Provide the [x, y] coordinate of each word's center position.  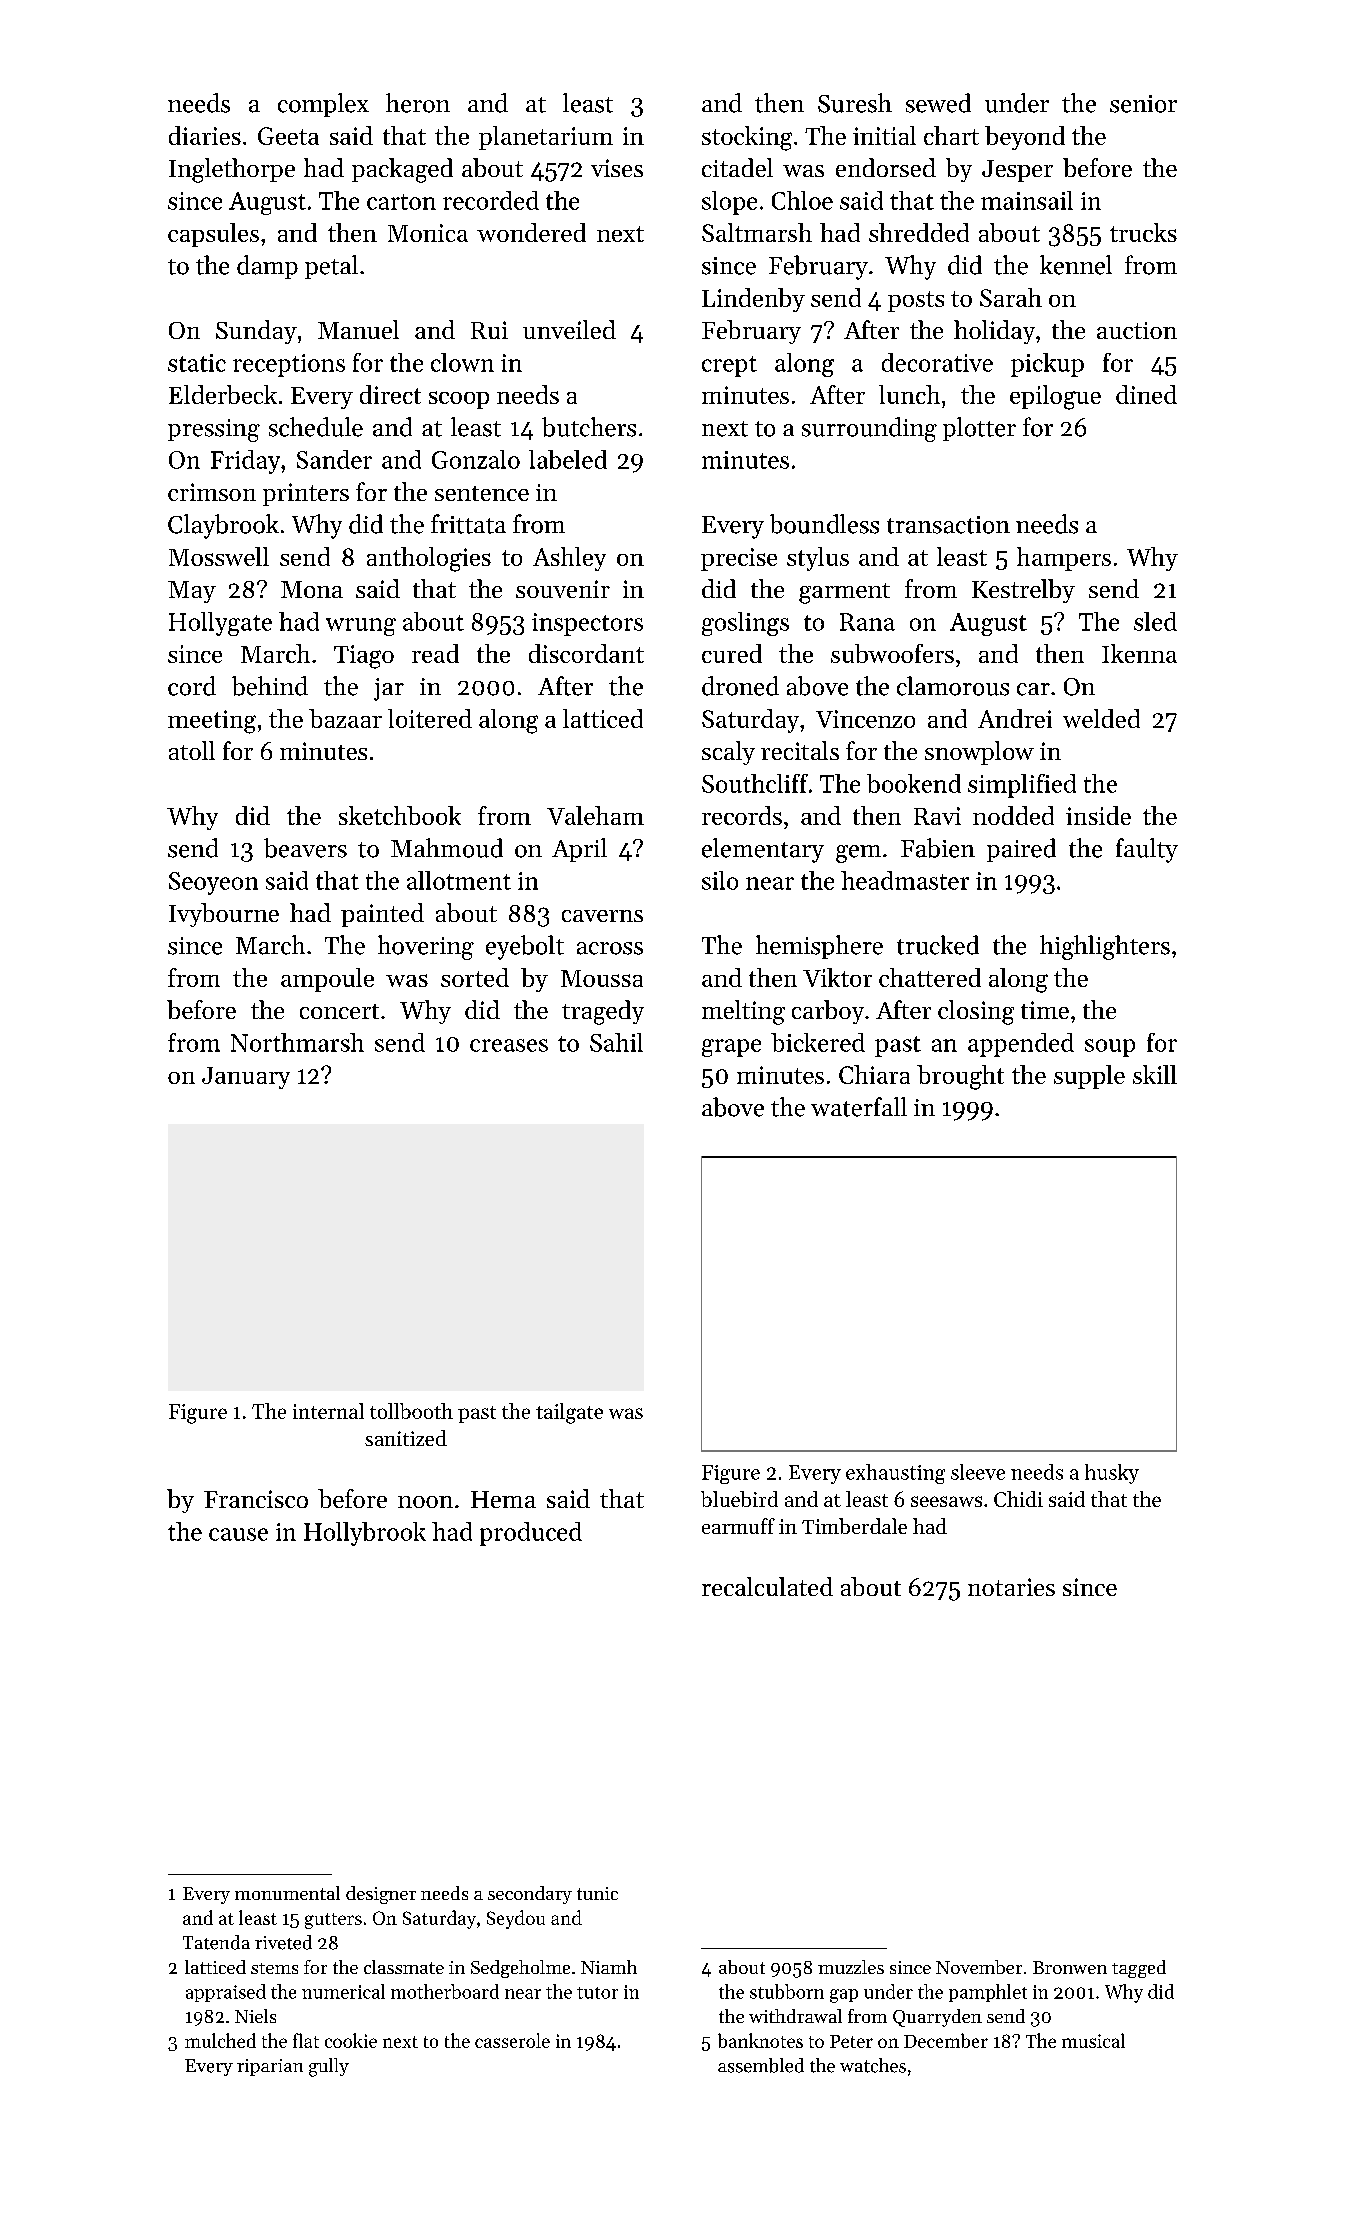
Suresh [855, 103]
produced [531, 1534]
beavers [305, 848]
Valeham [595, 815]
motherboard [445, 1991]
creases [509, 1045]
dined [1146, 394]
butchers [589, 427]
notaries [1011, 1587]
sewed [938, 103]
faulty [1147, 850]
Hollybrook [365, 1534]
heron [418, 103]
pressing [214, 430]
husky [1112, 1474]
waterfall [859, 1107]
